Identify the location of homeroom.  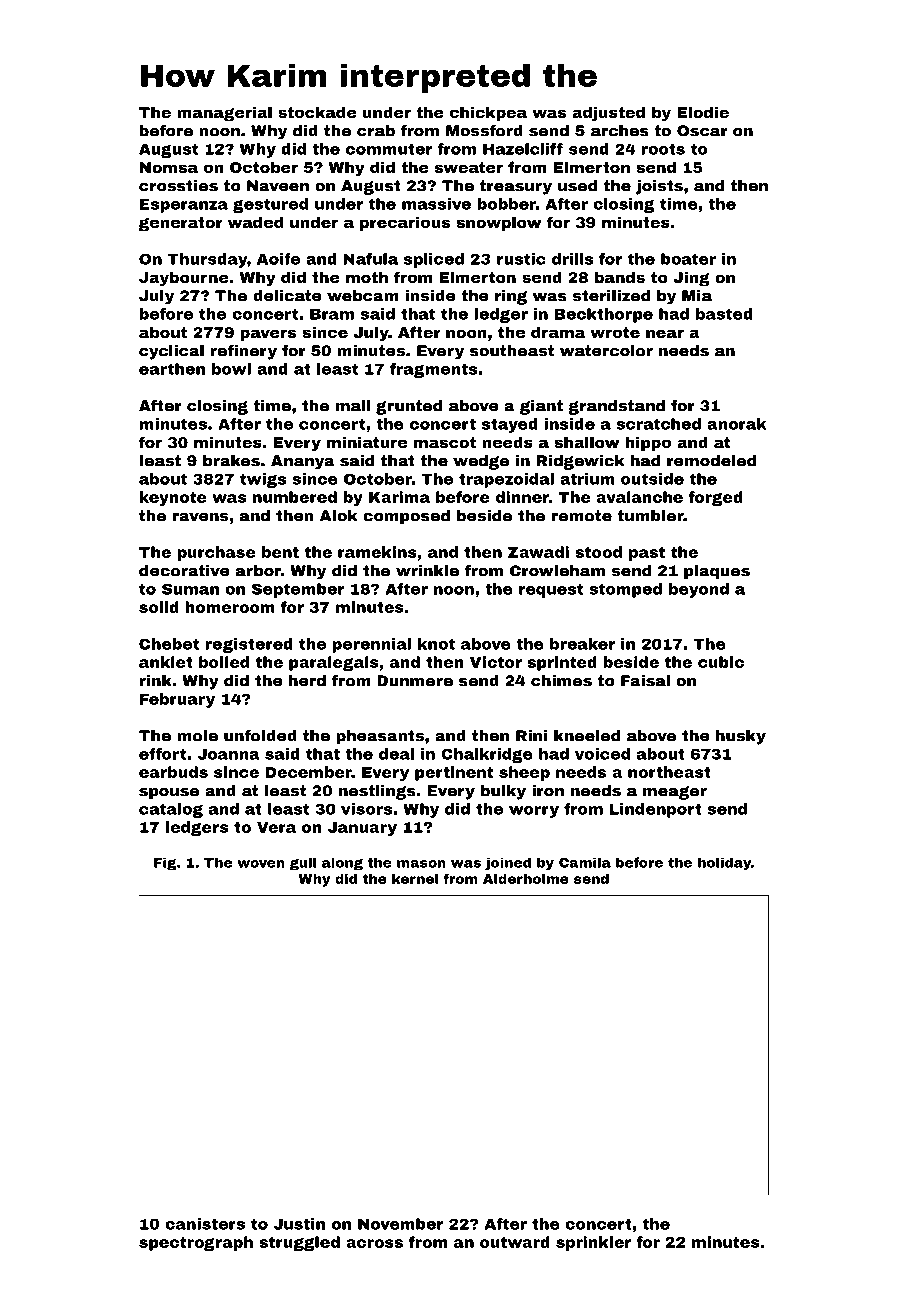
(230, 607).
